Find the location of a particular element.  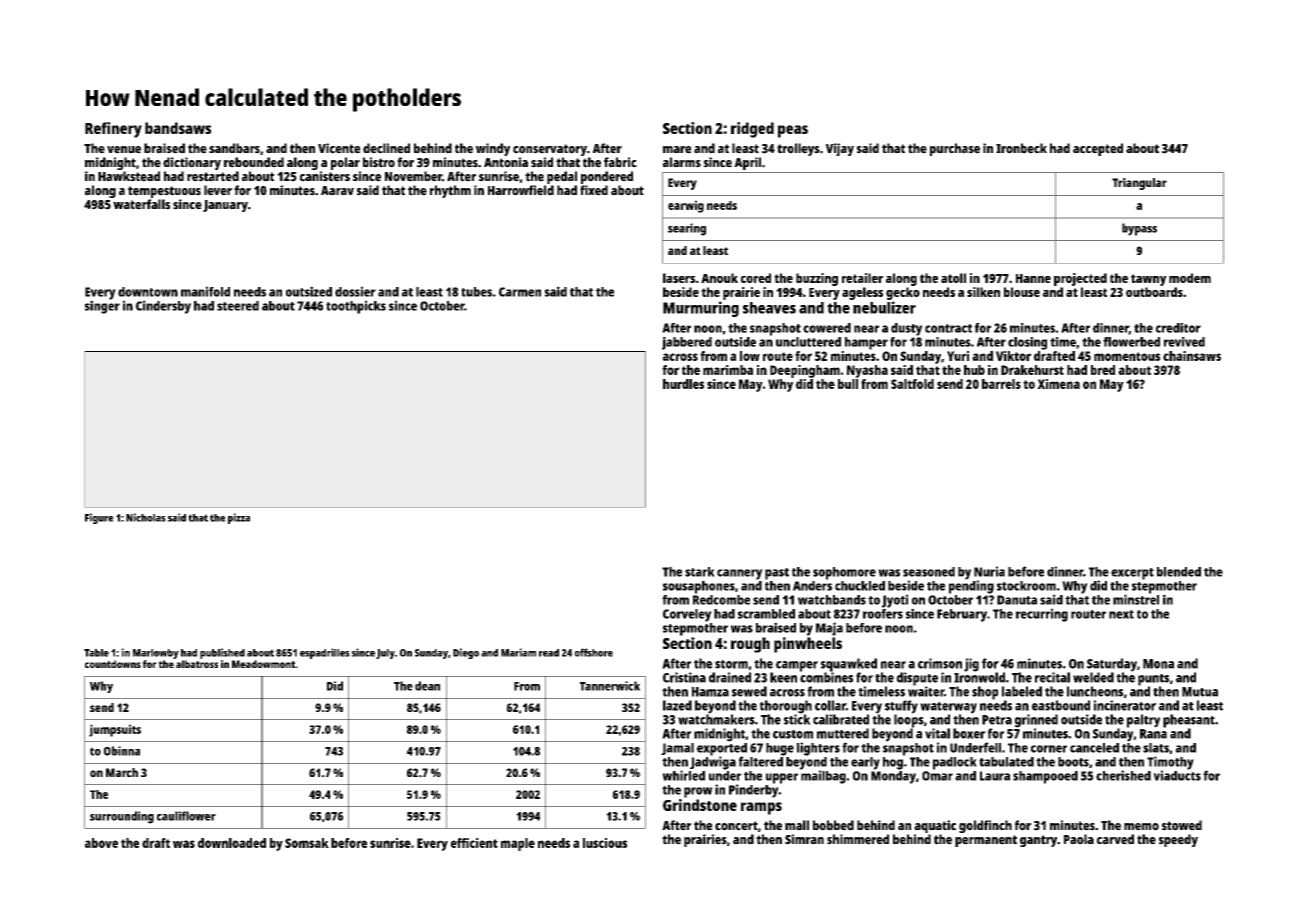

next is located at coordinates (1121, 614).
